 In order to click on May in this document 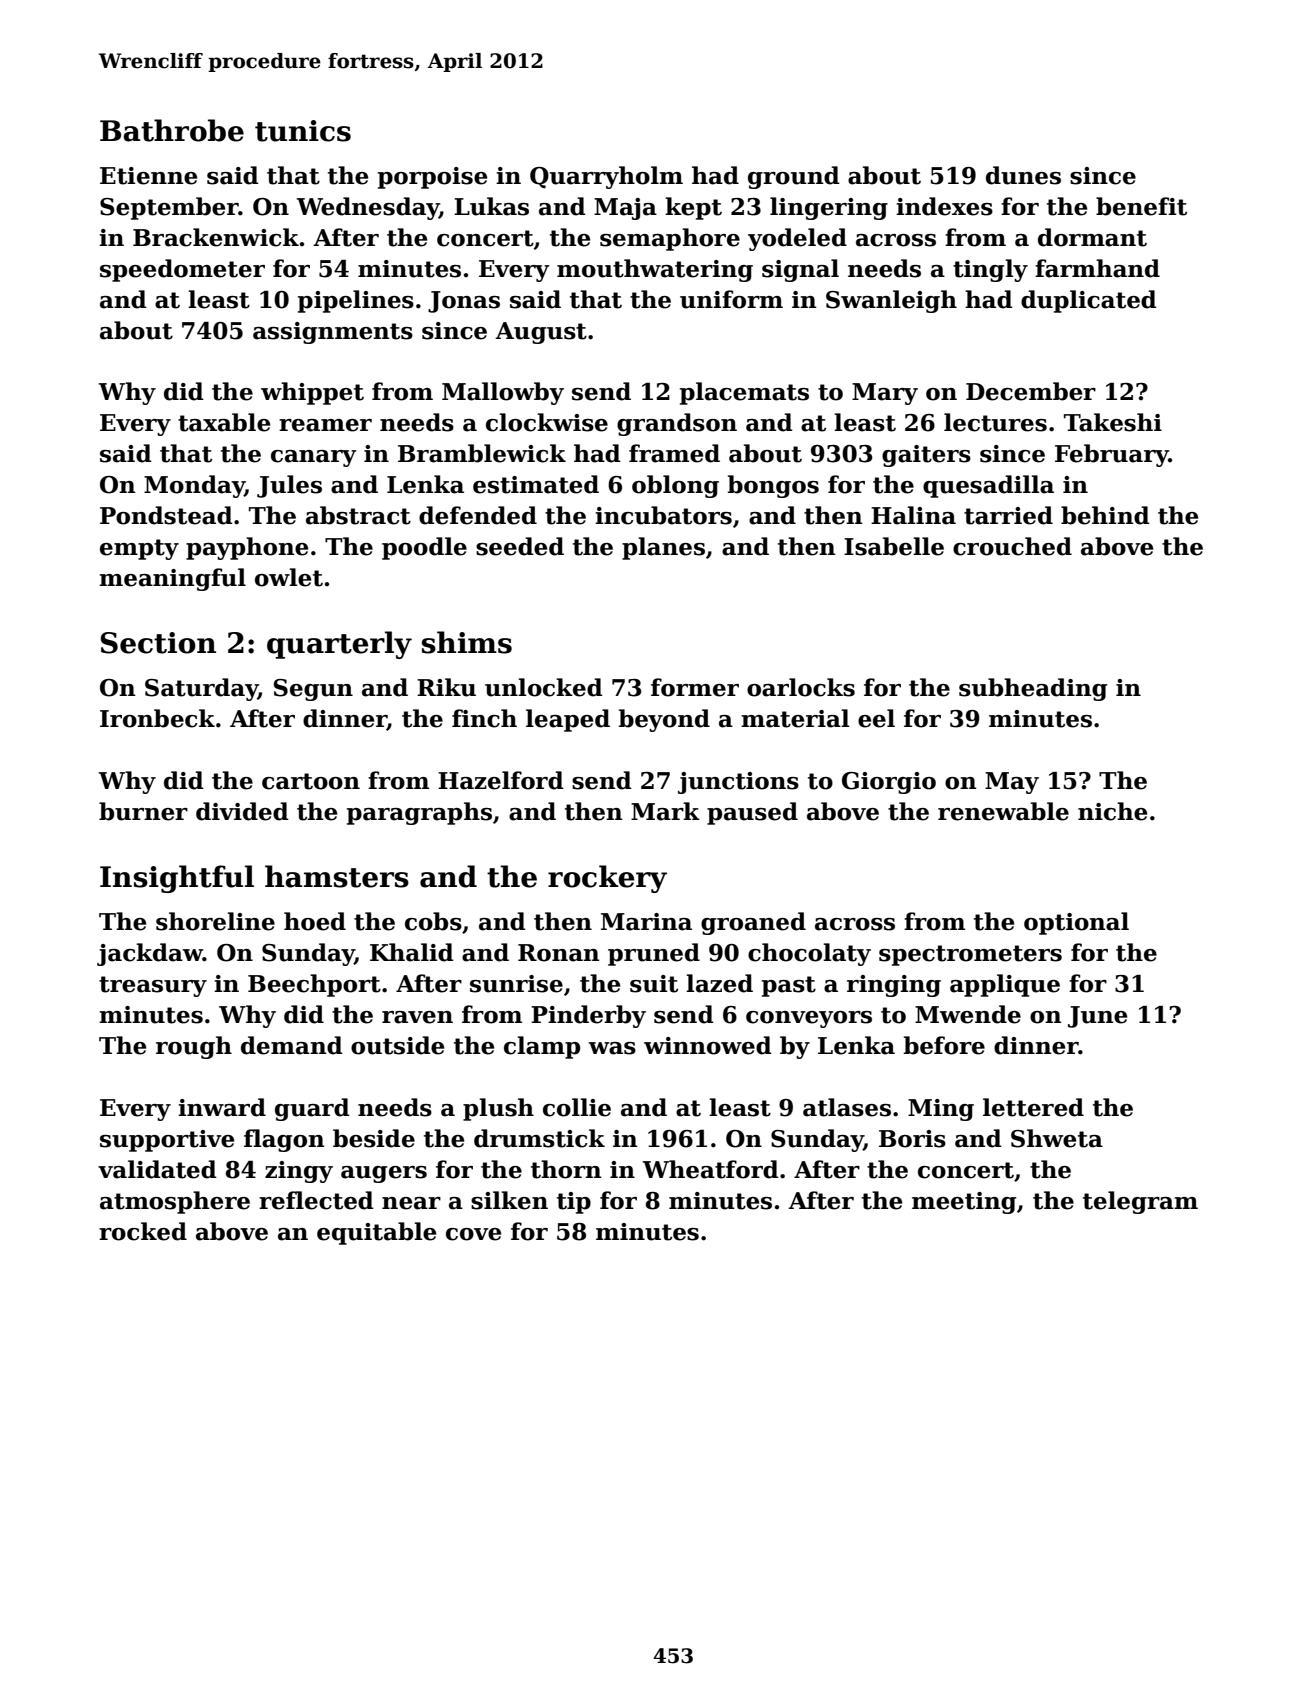, I will do `click(1012, 783)`.
